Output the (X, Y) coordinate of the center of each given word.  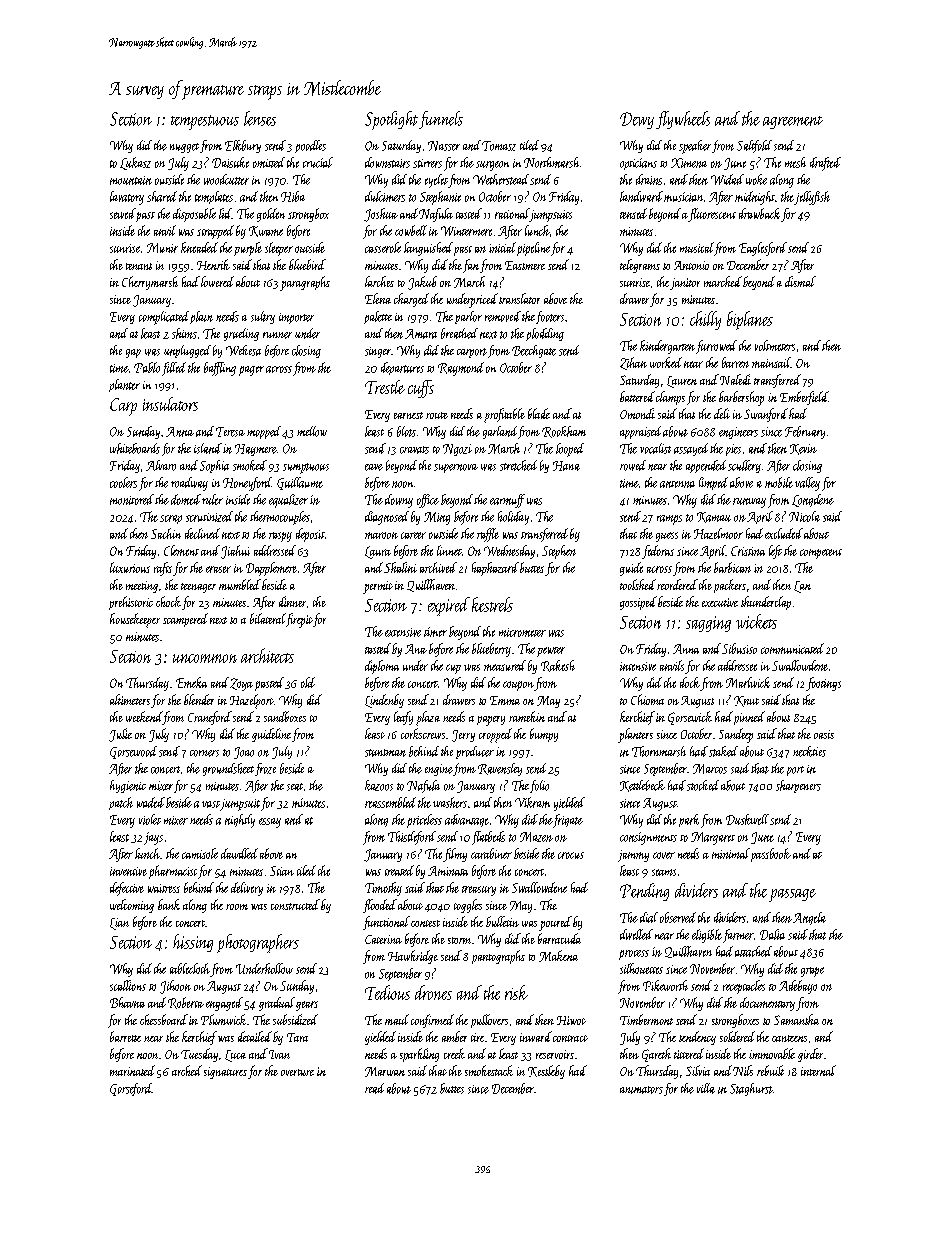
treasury (479, 891)
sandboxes (285, 716)
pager (251, 371)
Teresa (230, 432)
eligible (707, 936)
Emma (505, 700)
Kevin (803, 449)
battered (637, 396)
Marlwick (748, 682)
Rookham (564, 432)
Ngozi (457, 450)
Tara (297, 1037)
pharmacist (173, 872)
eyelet (436, 181)
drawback (759, 213)
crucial (318, 162)
